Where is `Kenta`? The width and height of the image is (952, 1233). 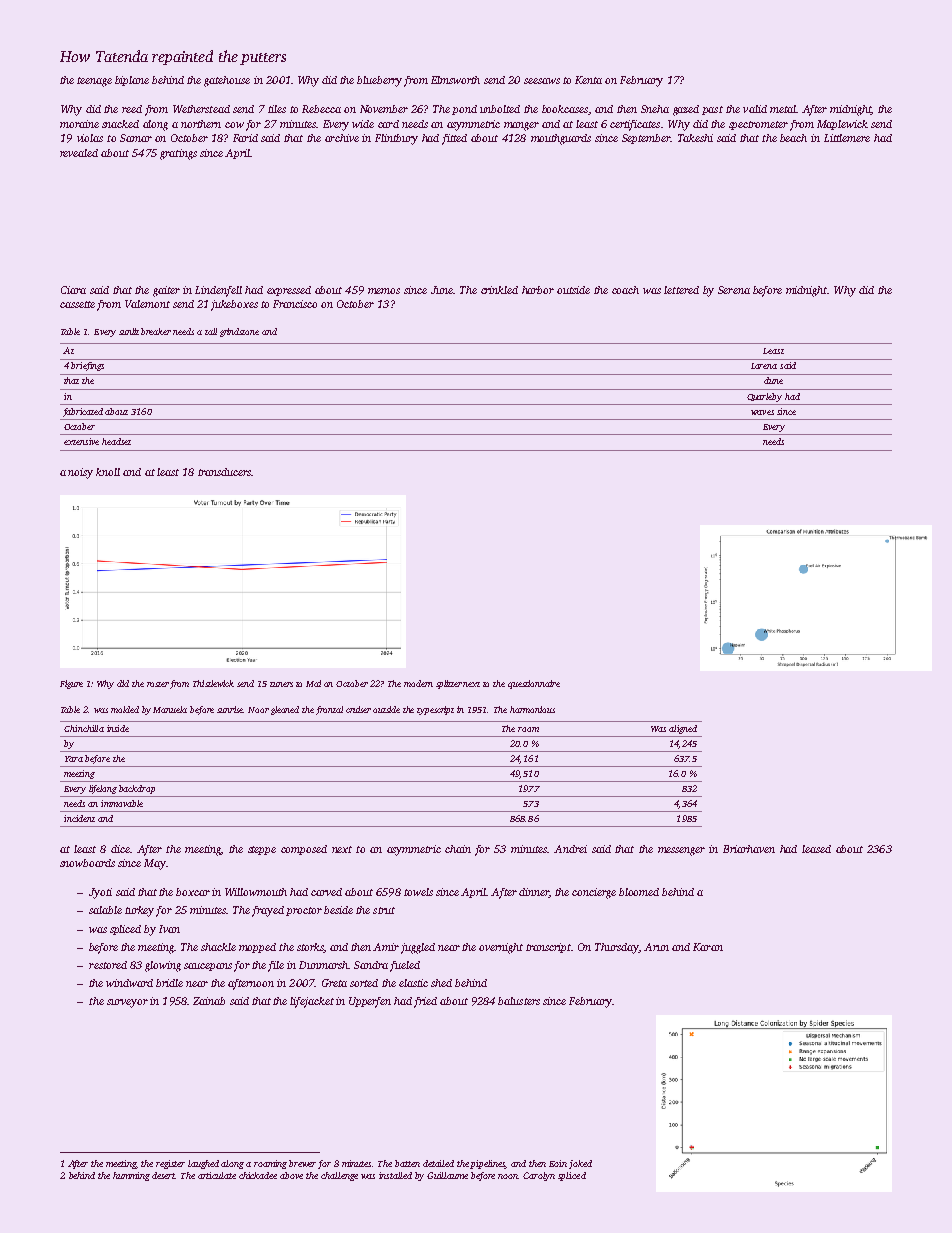 Kenta is located at coordinates (588, 80).
